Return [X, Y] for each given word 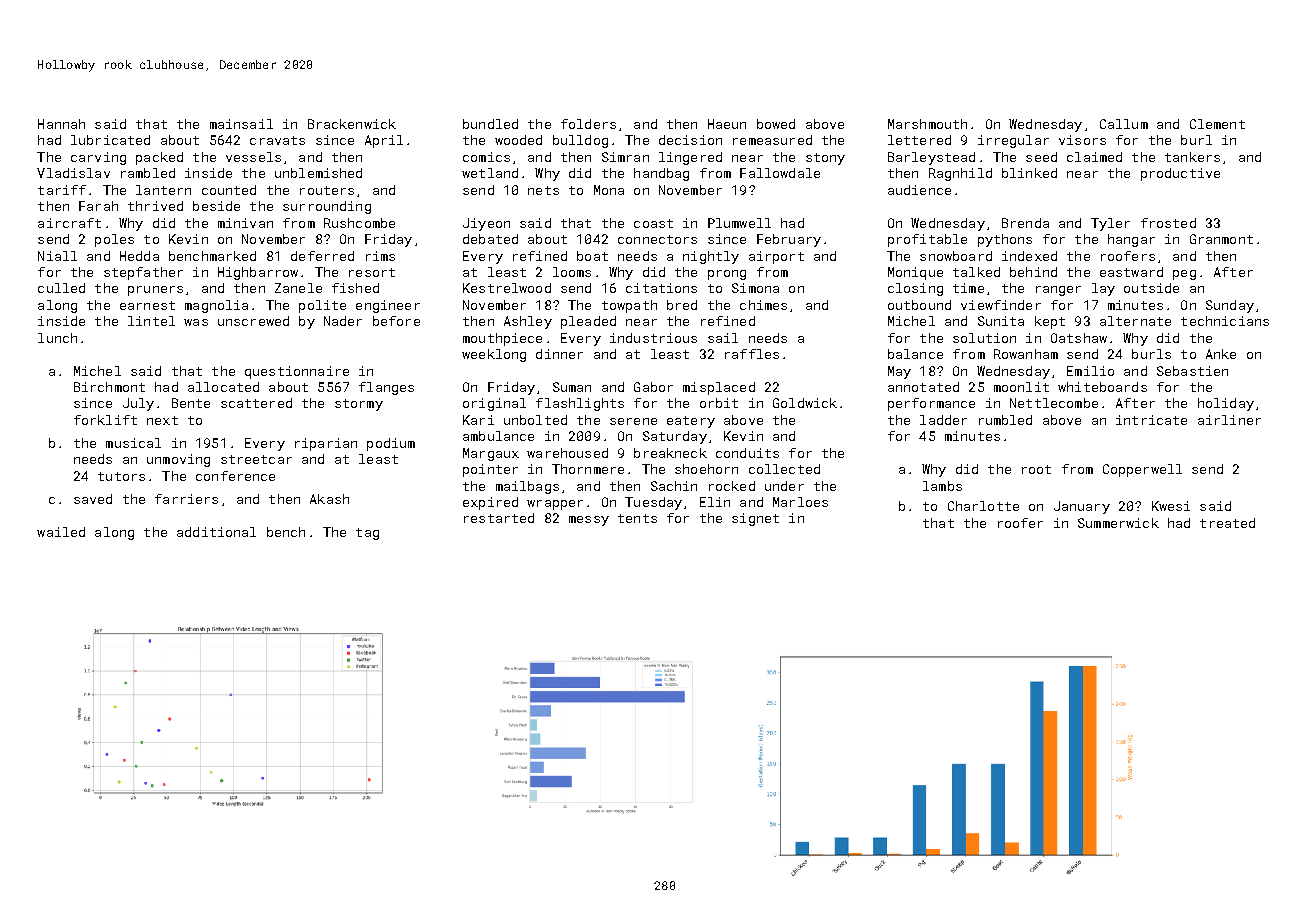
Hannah [61, 124]
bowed [776, 124]
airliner [1229, 420]
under [784, 486]
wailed [61, 532]
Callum [1124, 124]
